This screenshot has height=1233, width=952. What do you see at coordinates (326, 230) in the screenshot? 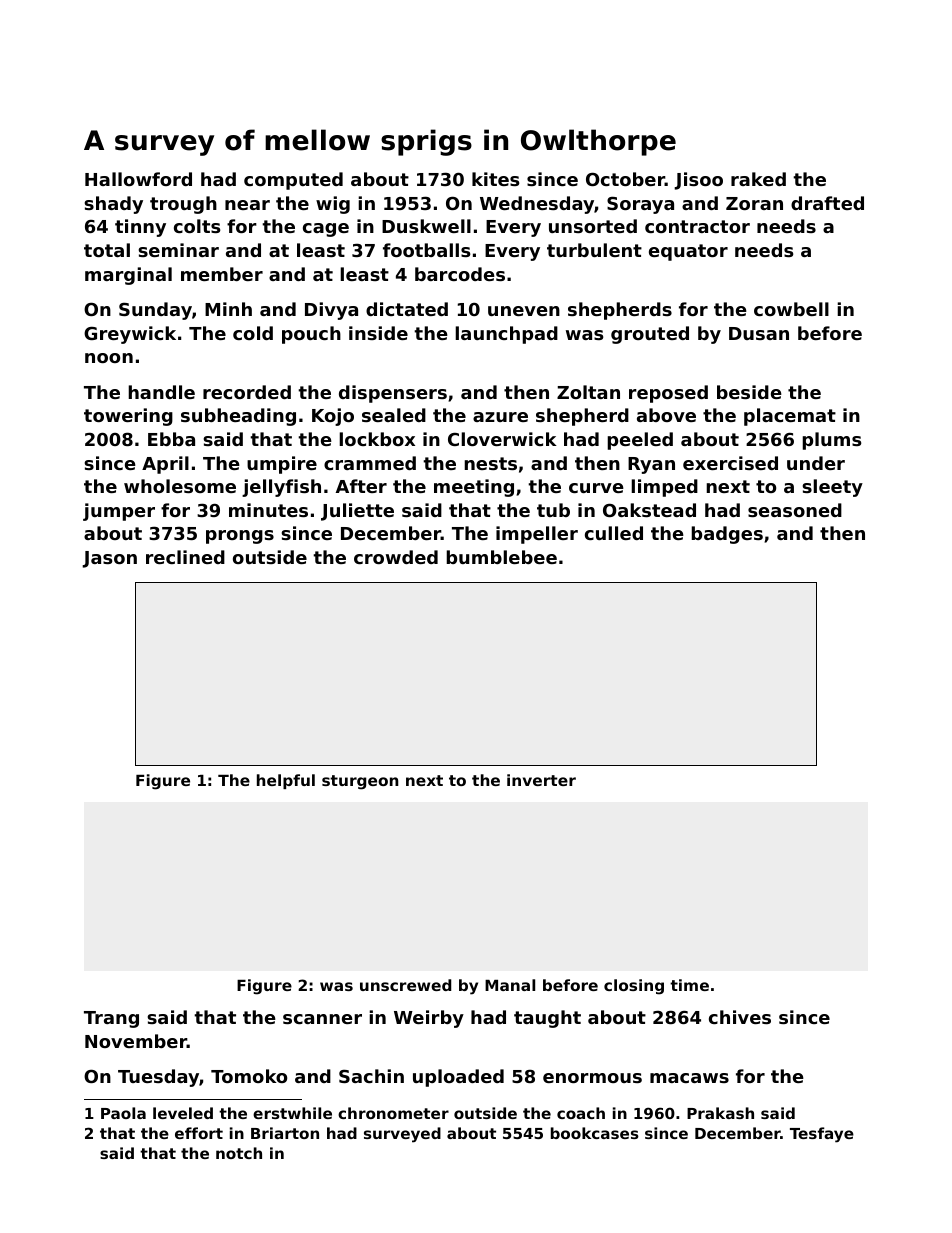
I see `cage` at bounding box center [326, 230].
